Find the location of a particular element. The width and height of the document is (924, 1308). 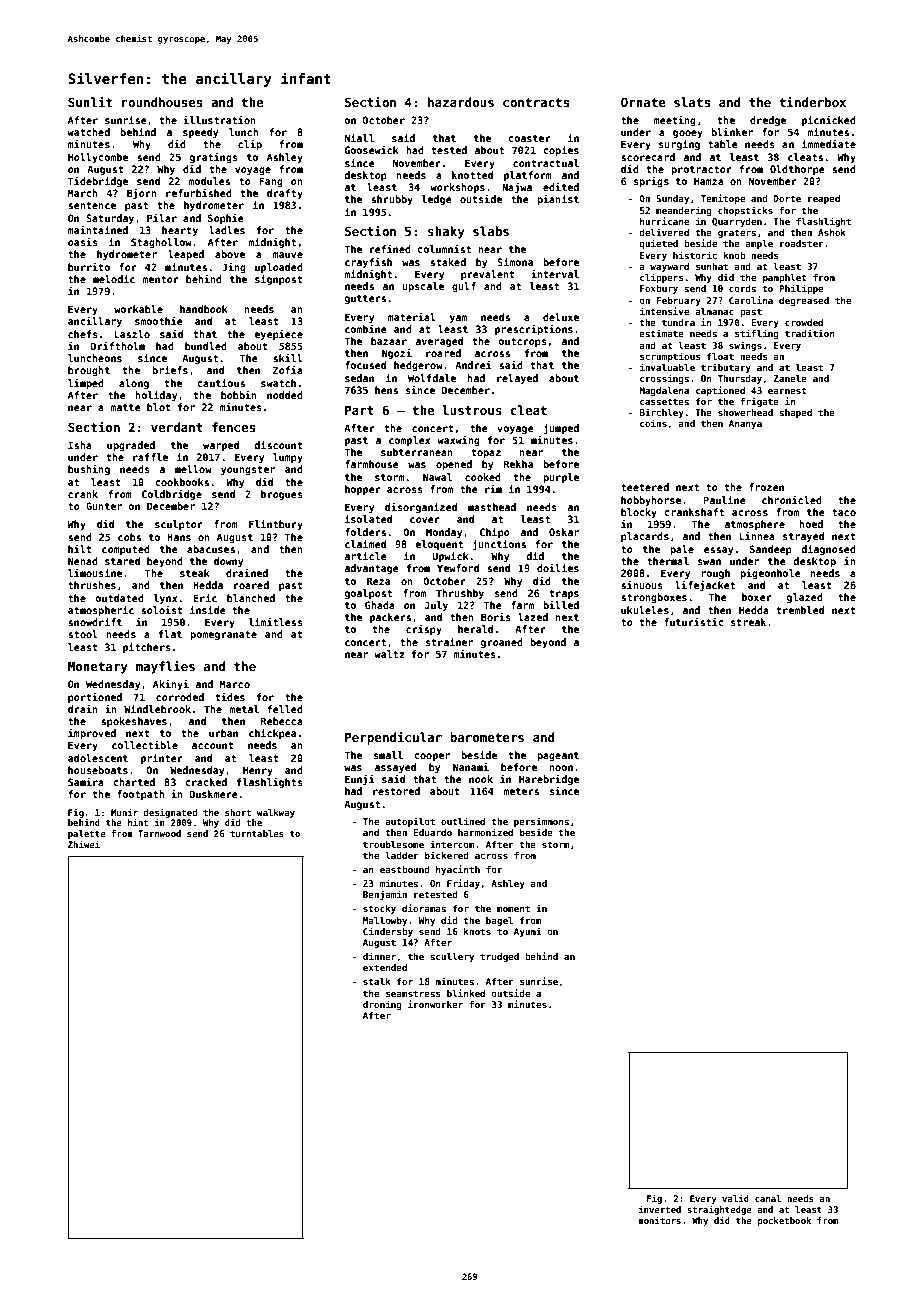

contracts is located at coordinates (536, 102).
